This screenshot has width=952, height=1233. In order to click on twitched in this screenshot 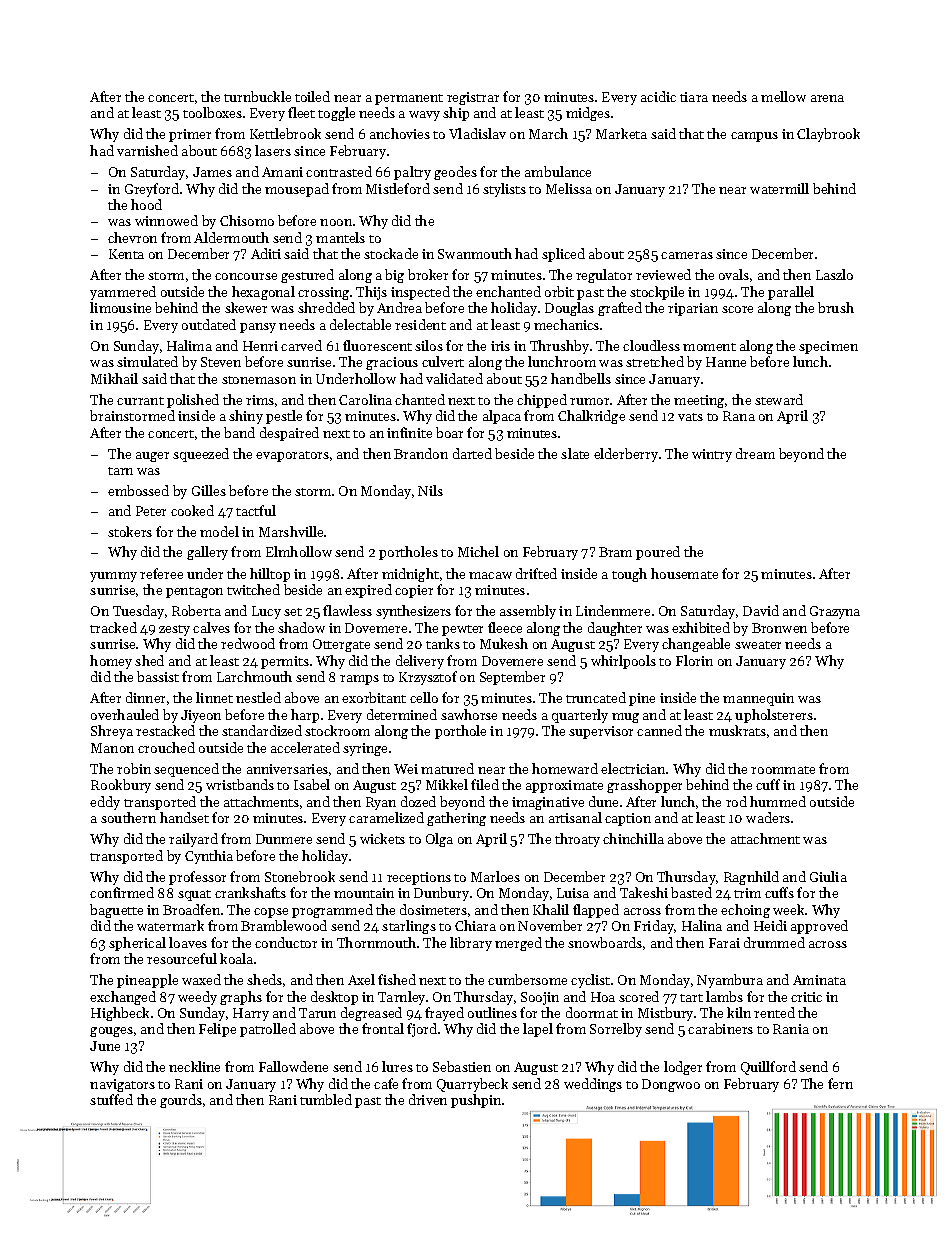, I will do `click(253, 589)`.
